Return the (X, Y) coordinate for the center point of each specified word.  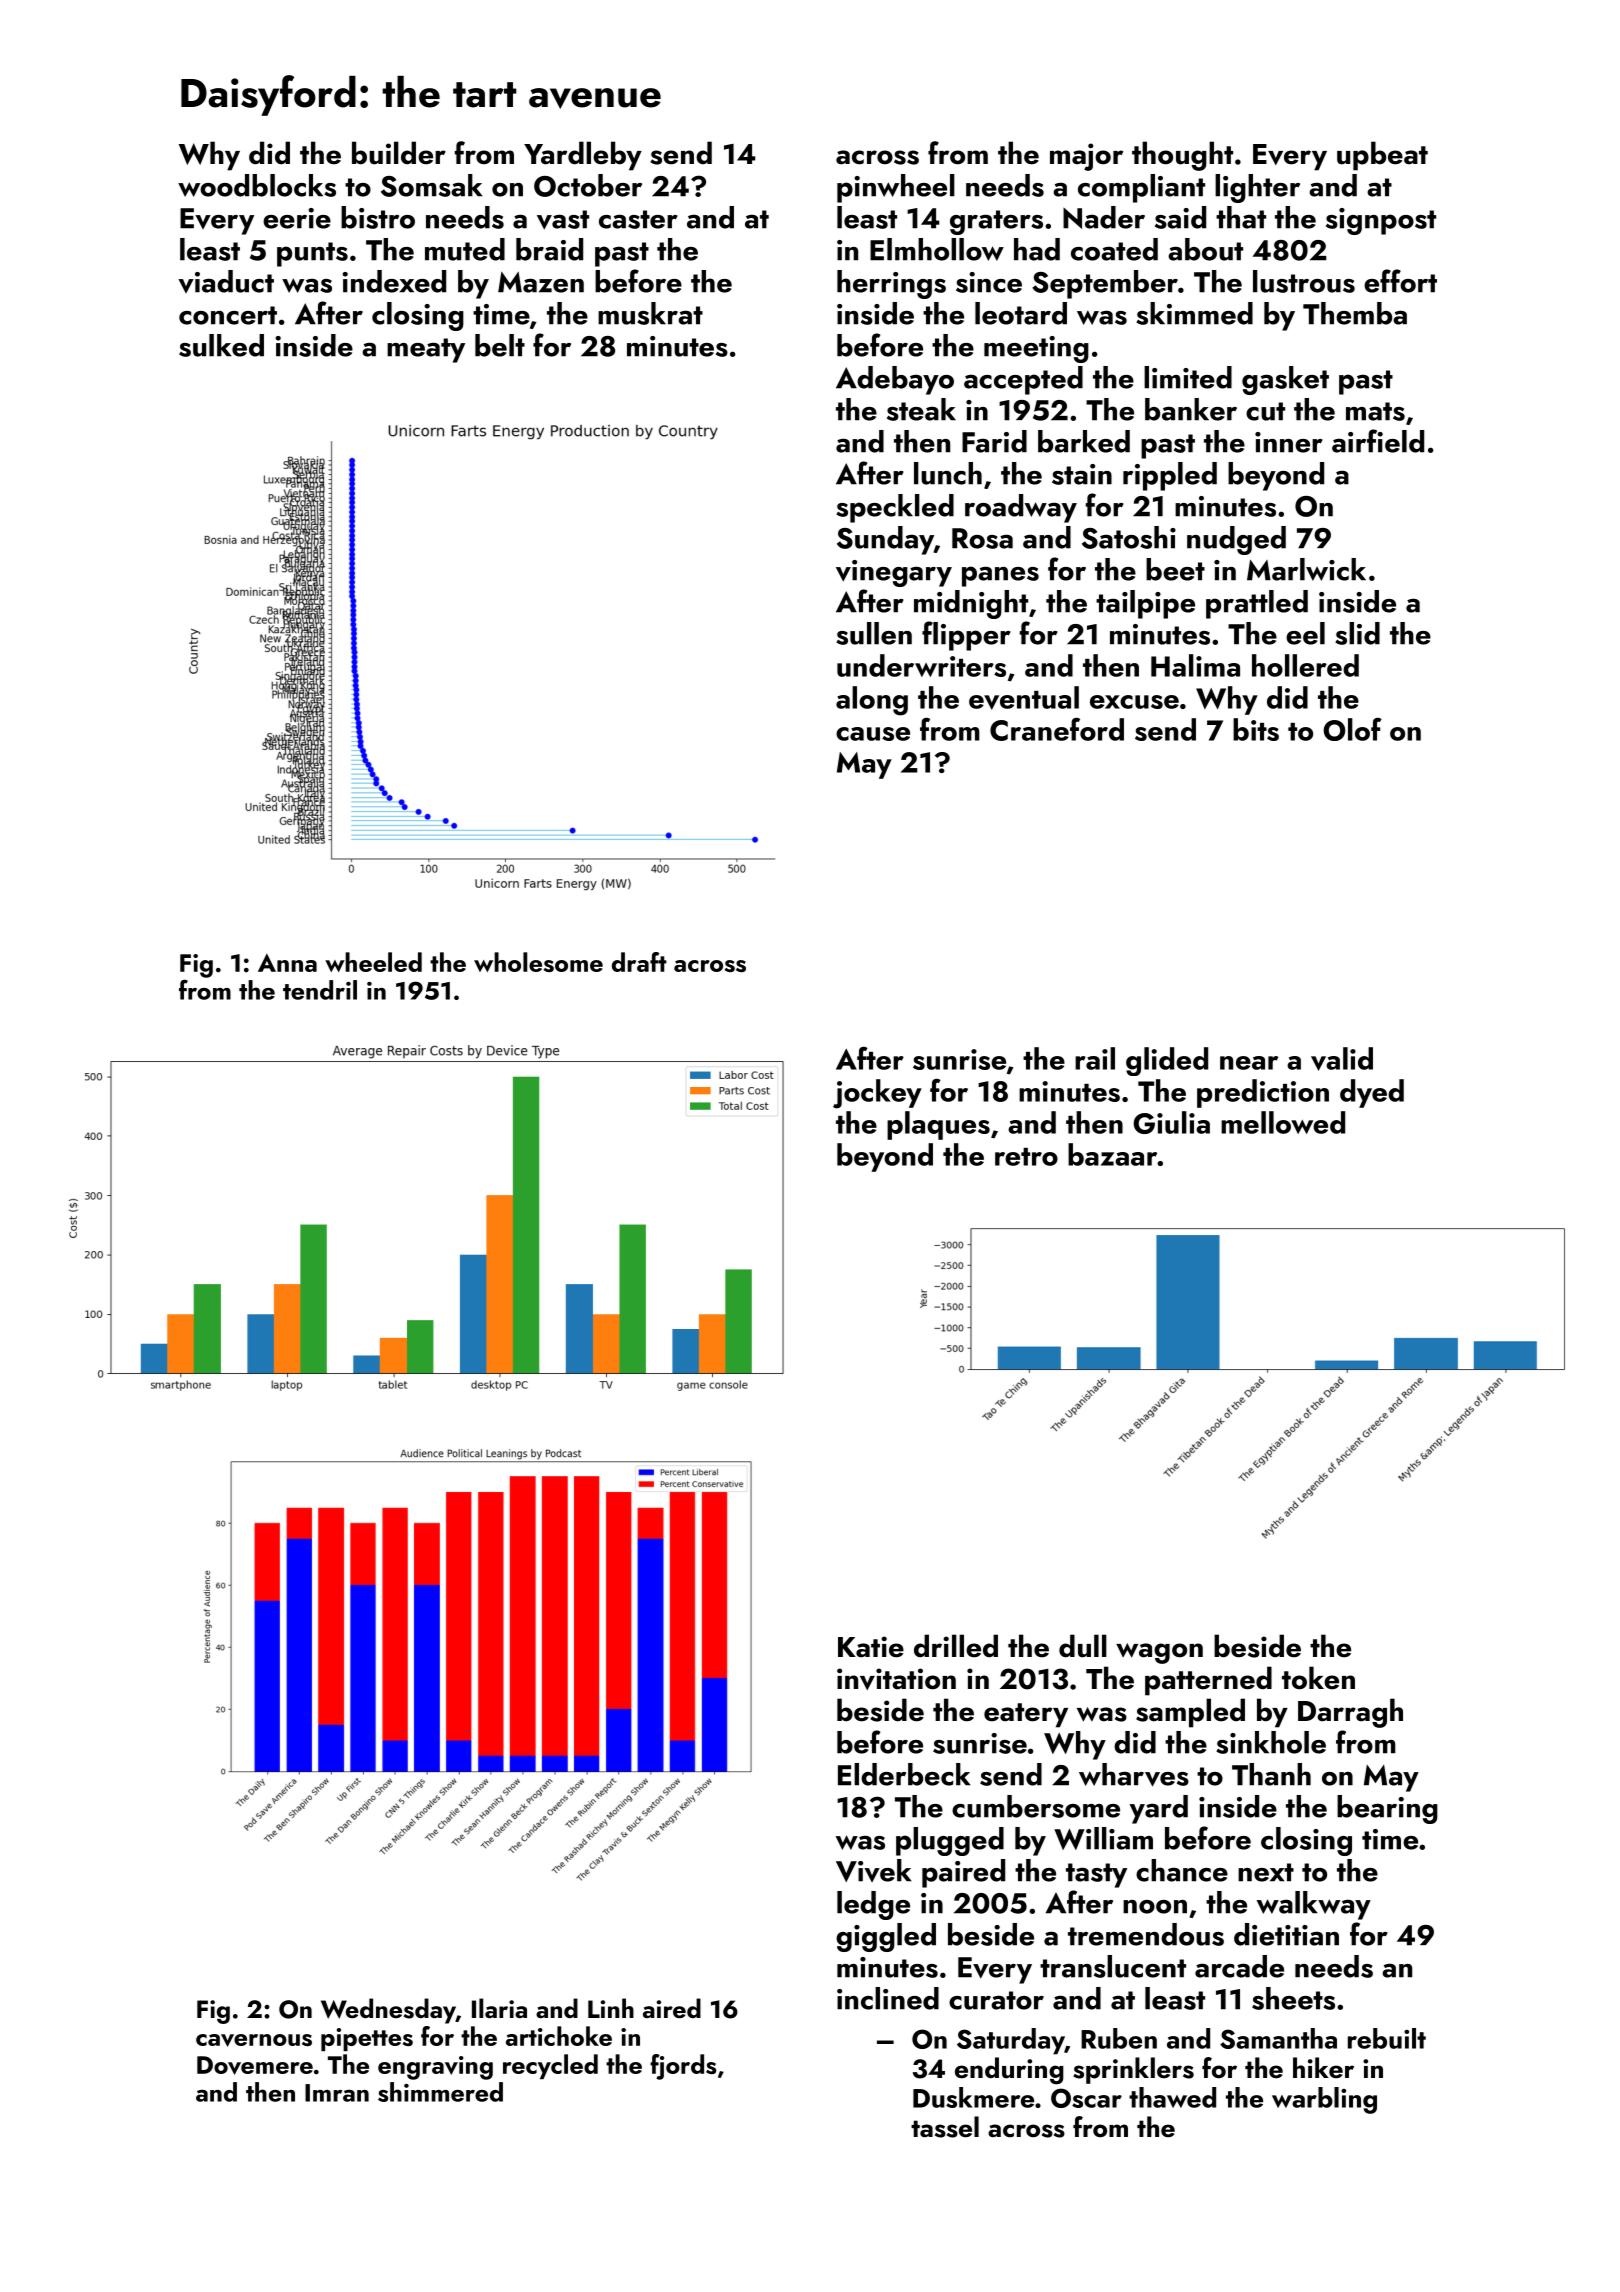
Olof (1352, 729)
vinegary (894, 573)
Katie (871, 1647)
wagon (1159, 1653)
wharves (1134, 1775)
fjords (683, 2067)
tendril (320, 990)
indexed (394, 281)
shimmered (440, 2092)
